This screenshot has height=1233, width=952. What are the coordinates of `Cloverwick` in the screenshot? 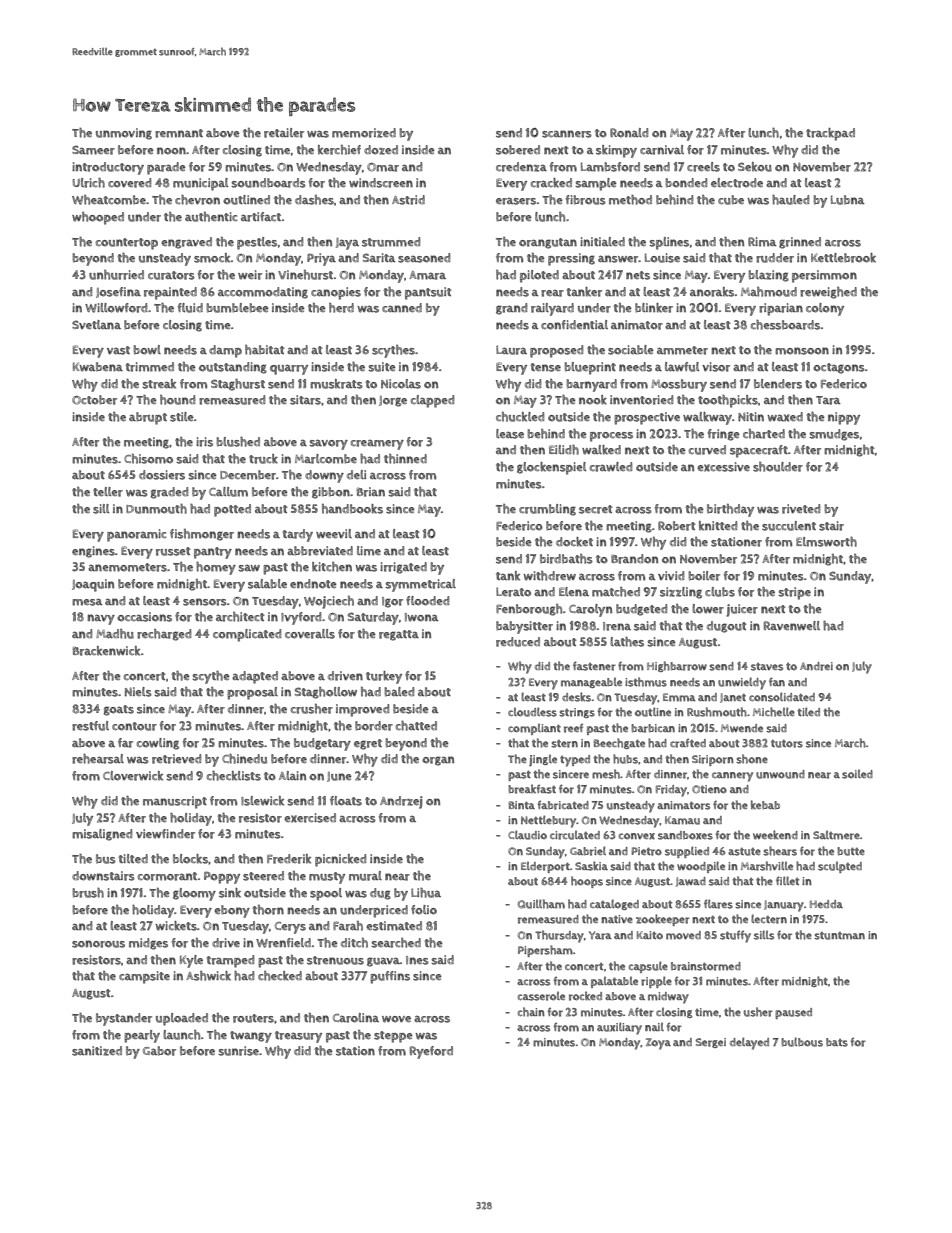 It's located at (133, 776).
